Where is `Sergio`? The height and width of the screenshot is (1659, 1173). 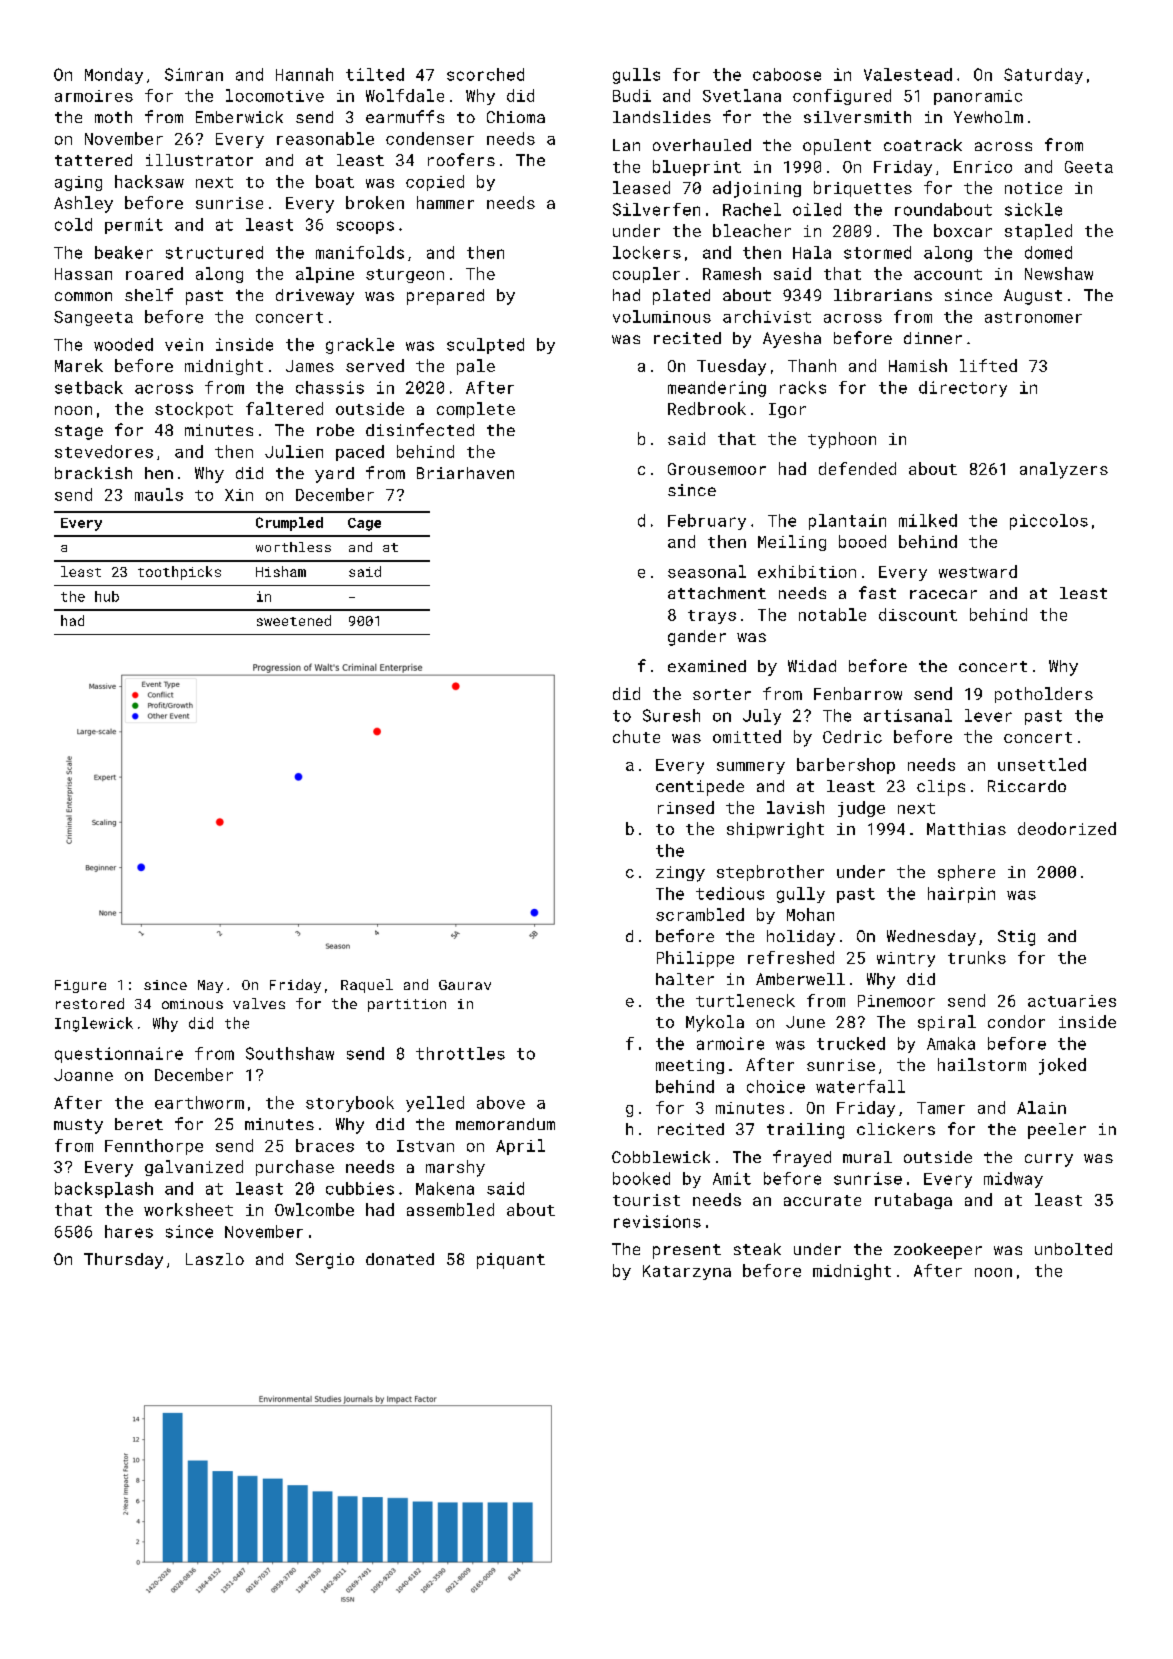 Sergio is located at coordinates (325, 1261).
